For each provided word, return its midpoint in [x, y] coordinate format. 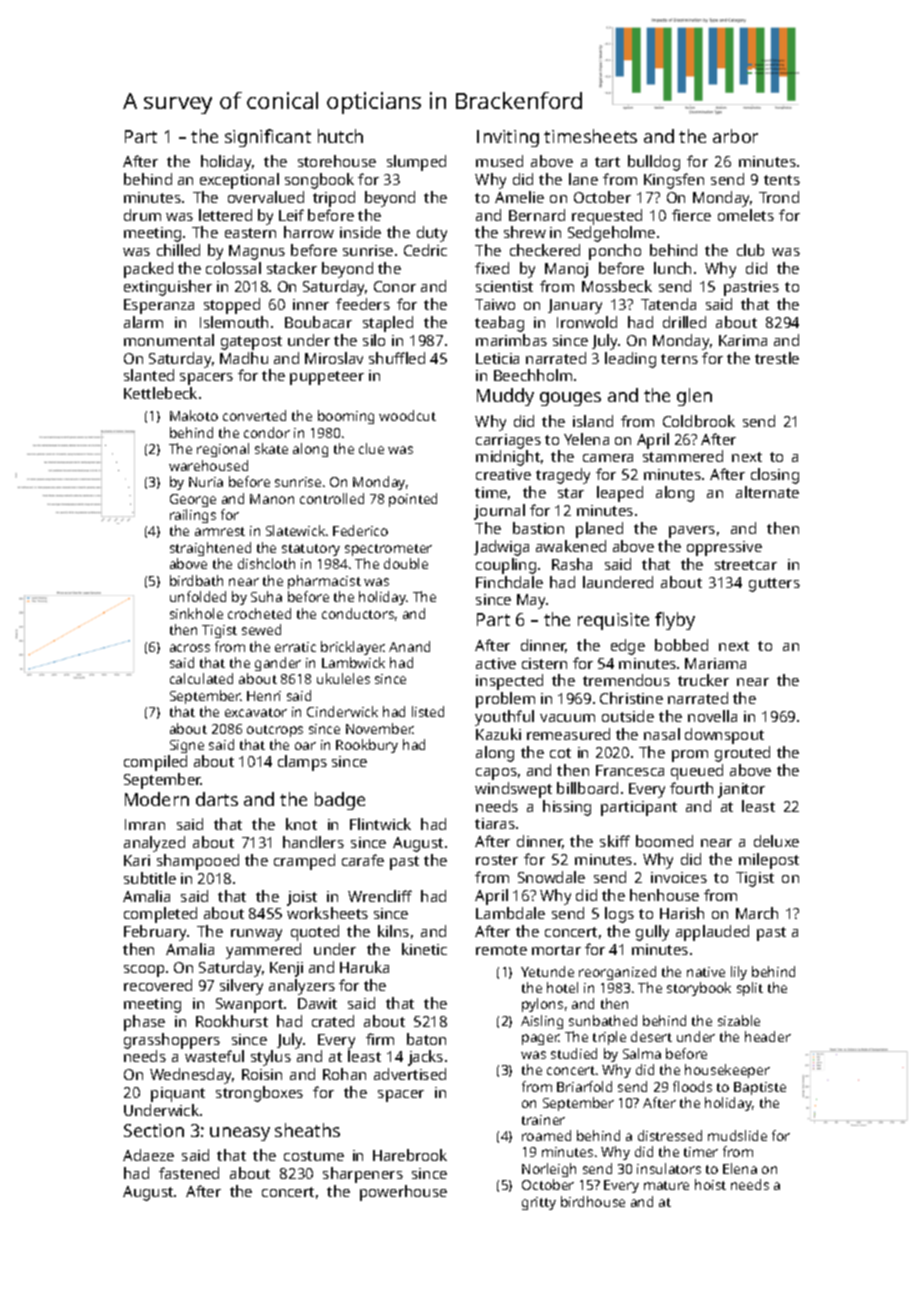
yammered [263, 951]
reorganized [617, 973]
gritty [539, 1203]
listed [428, 711]
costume [314, 1156]
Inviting [508, 138]
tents [782, 180]
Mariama [715, 663]
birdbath [196, 580]
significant [268, 138]
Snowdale [551, 877]
